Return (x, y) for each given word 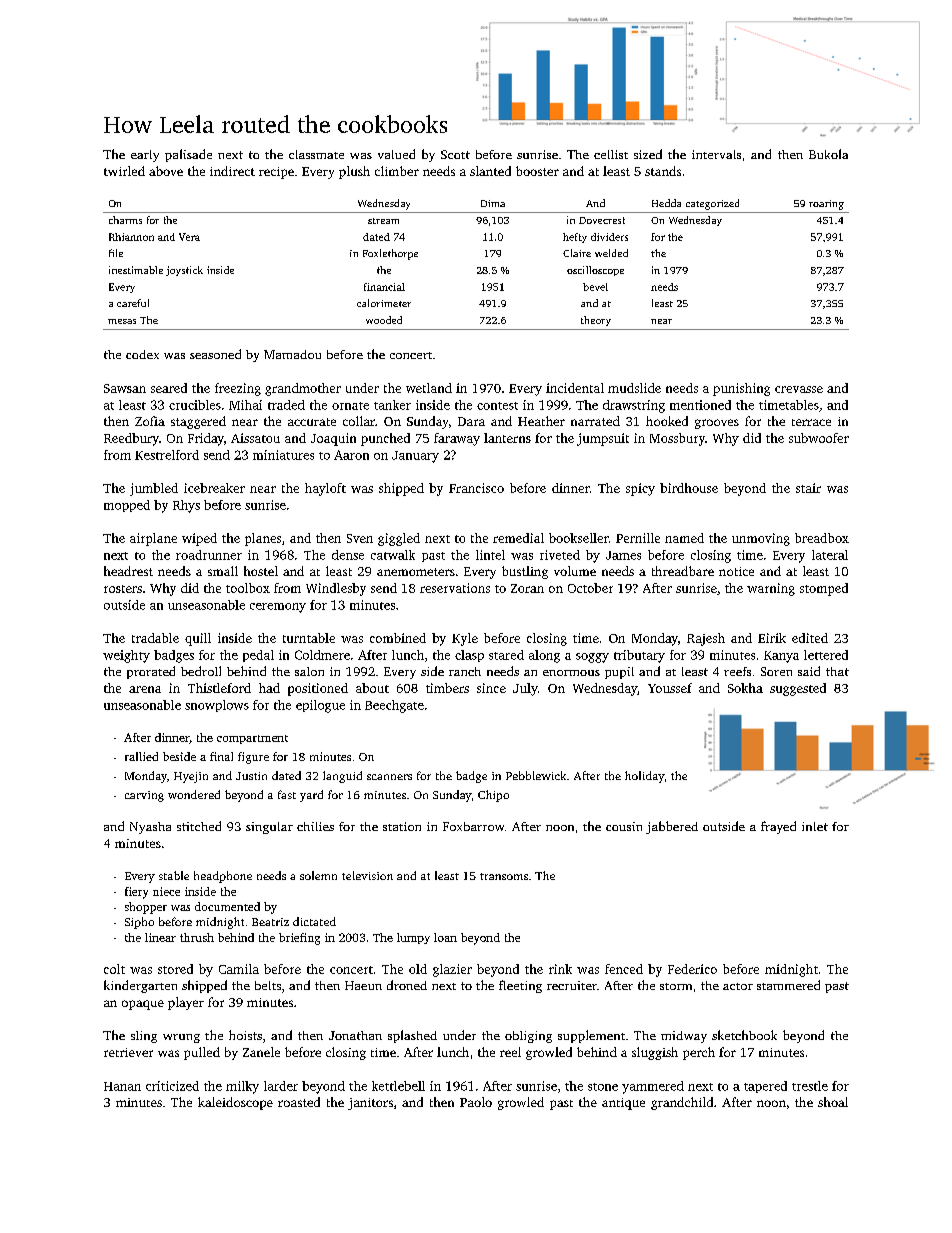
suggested (798, 689)
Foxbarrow (473, 826)
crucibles (195, 405)
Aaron (351, 455)
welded (611, 253)
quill (198, 639)
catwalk (393, 555)
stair (808, 488)
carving (144, 796)
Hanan (122, 1086)
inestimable (136, 270)
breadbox (822, 538)
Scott (455, 154)
